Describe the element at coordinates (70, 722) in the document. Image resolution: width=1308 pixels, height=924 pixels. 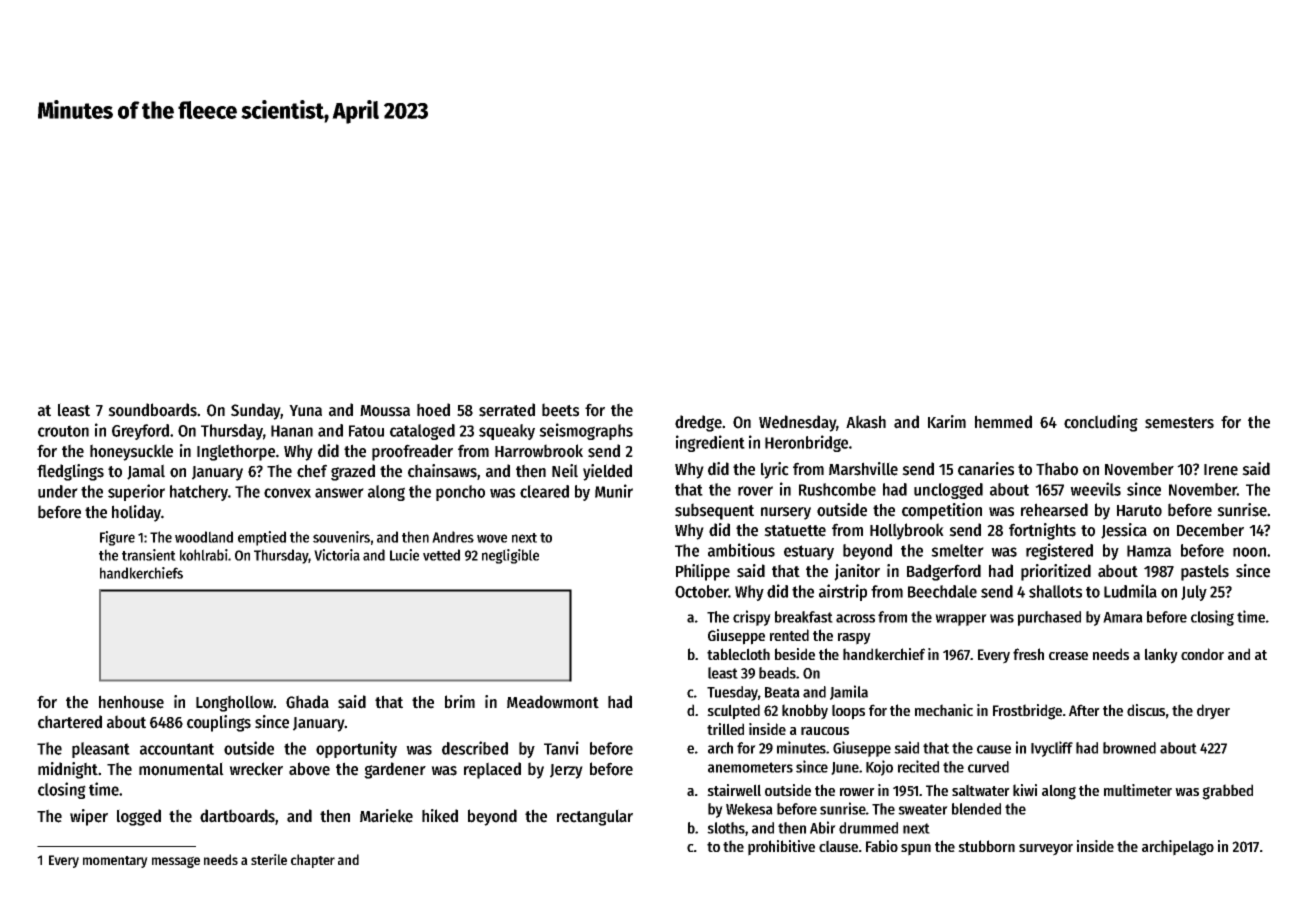
I see `chartered` at that location.
